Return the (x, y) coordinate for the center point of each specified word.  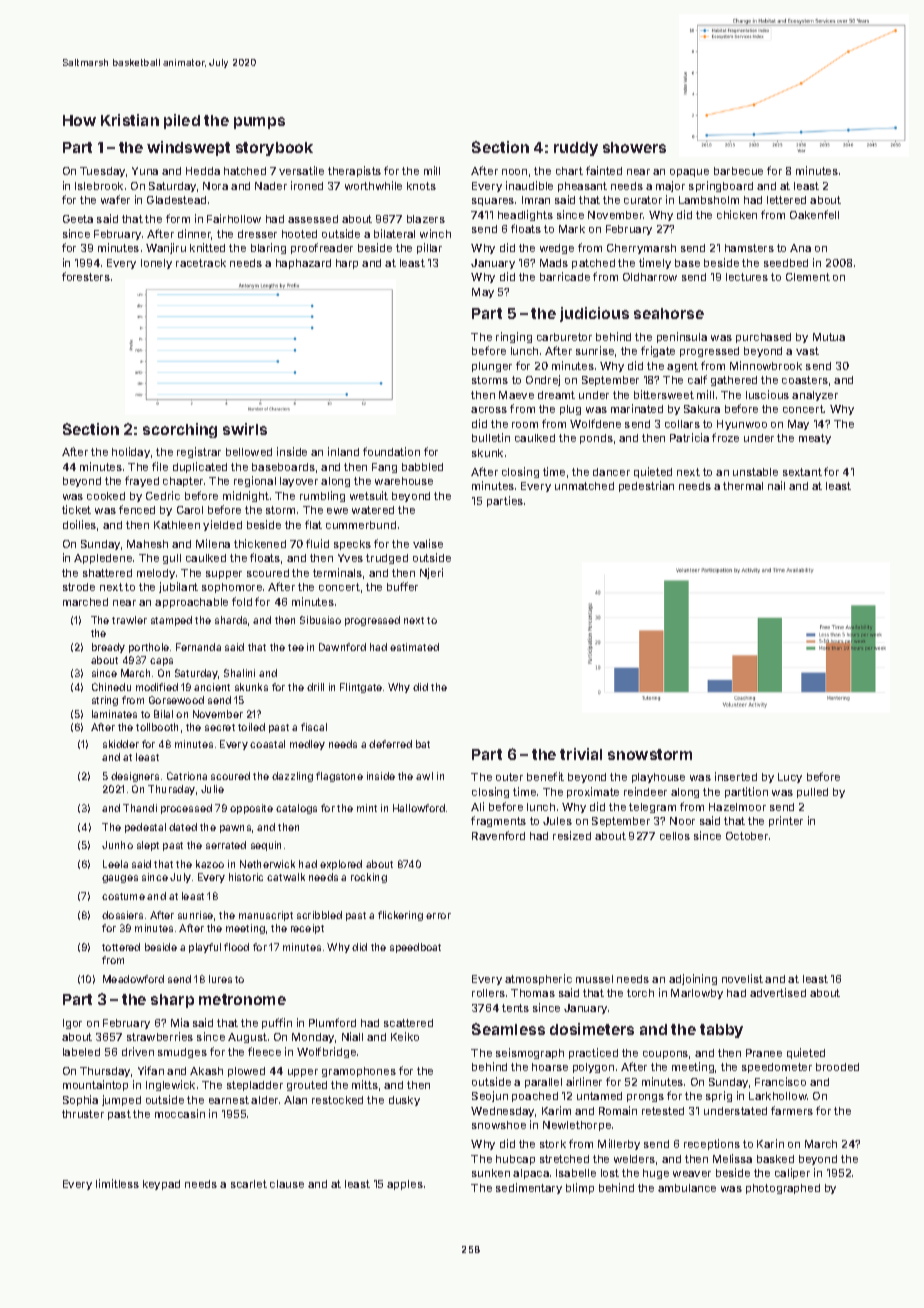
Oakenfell (814, 214)
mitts (365, 1084)
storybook (274, 149)
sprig (719, 1096)
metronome (242, 999)
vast (807, 351)
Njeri (431, 573)
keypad (161, 1185)
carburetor (564, 337)
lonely (156, 264)
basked (775, 1159)
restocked (337, 1100)
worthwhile (373, 185)
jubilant (178, 587)
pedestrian (646, 486)
